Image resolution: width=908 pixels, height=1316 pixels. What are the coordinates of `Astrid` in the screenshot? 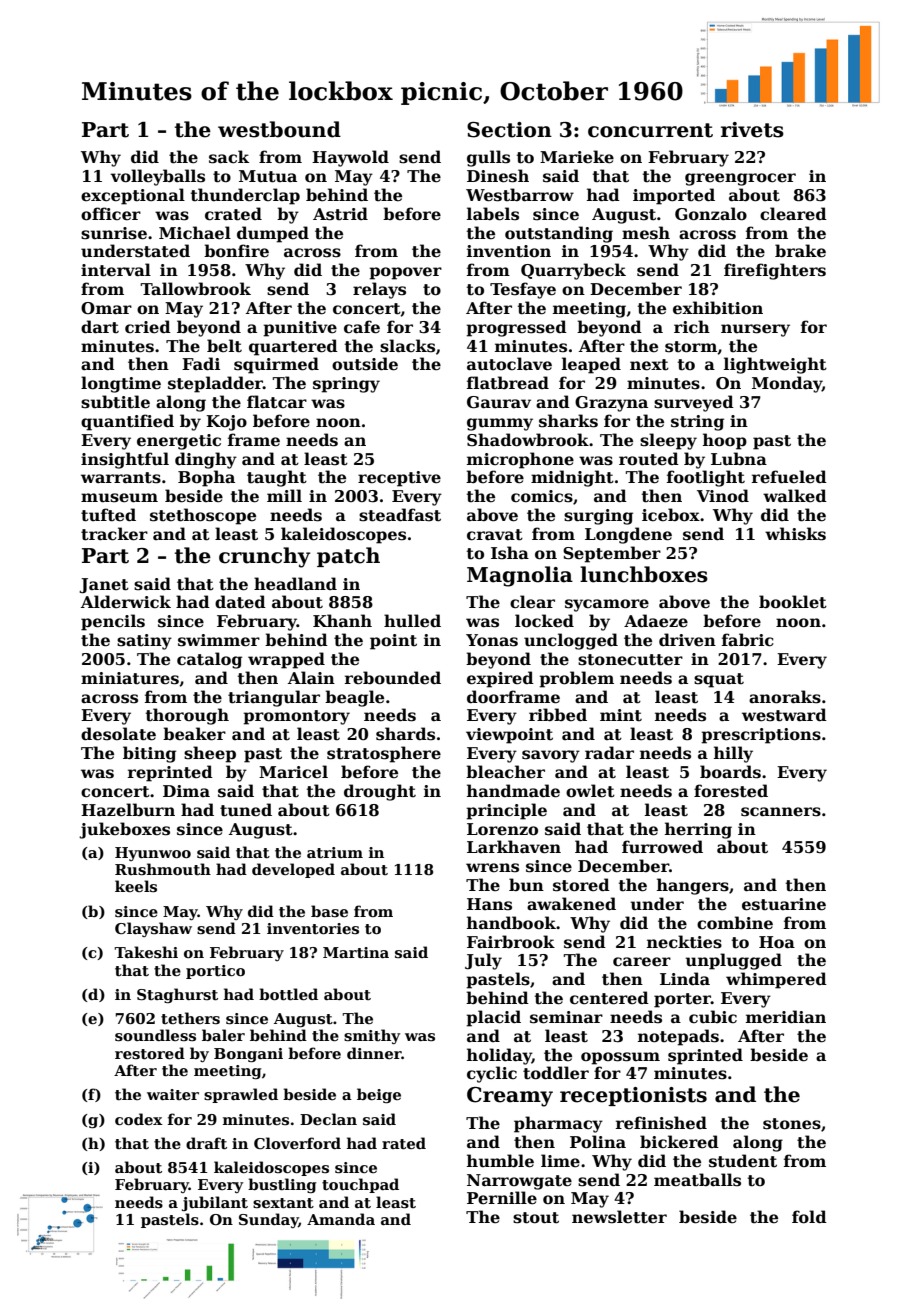 It's located at (340, 214).
